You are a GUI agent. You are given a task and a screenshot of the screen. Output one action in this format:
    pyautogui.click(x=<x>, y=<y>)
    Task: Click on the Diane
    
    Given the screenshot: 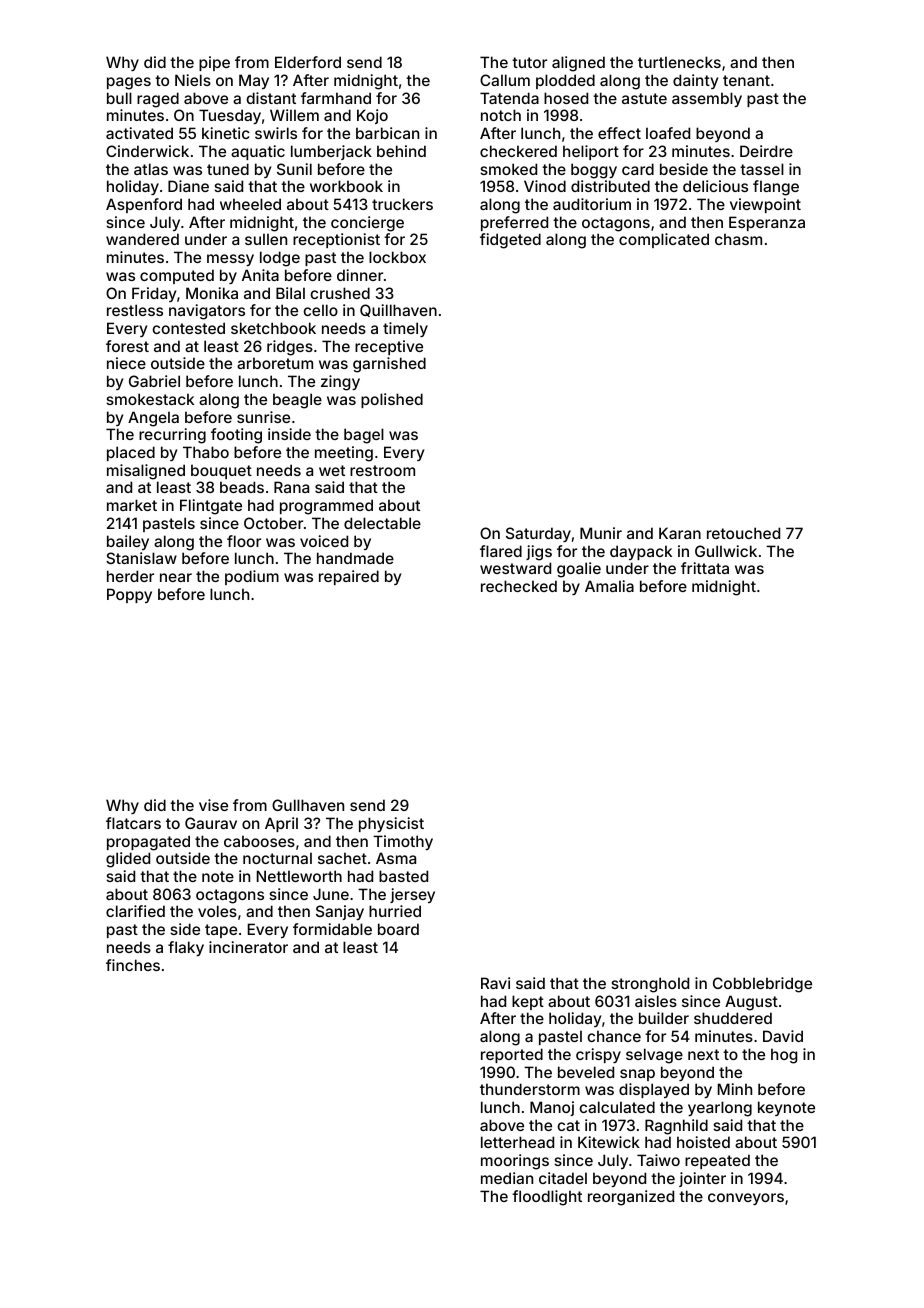 What is the action you would take?
    pyautogui.click(x=188, y=186)
